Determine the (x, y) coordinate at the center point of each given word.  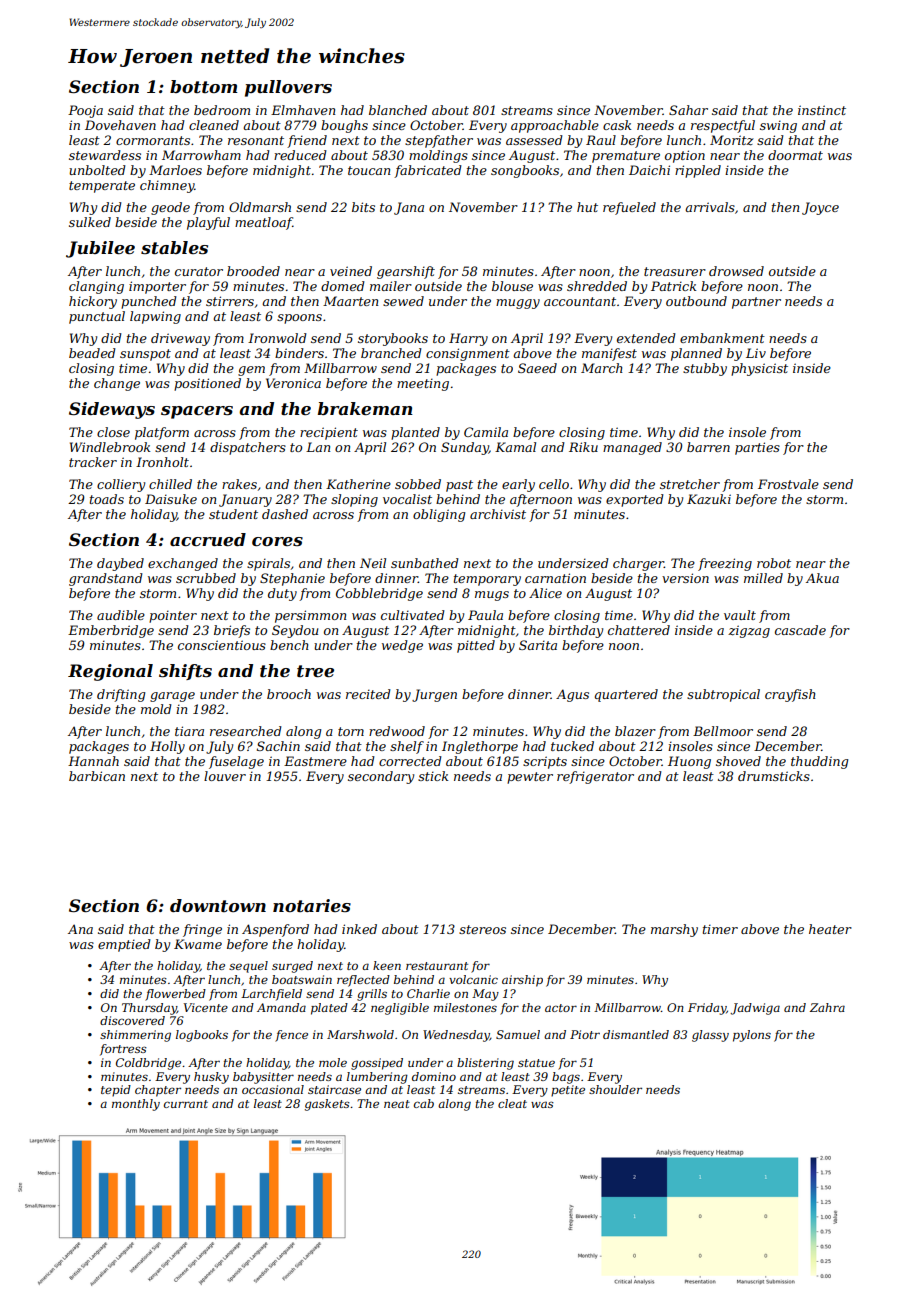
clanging (96, 287)
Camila (486, 432)
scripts (545, 762)
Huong (689, 762)
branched (391, 353)
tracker (93, 462)
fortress (123, 1050)
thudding (819, 762)
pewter (530, 778)
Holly (167, 747)
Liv (756, 353)
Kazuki (709, 499)
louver (225, 776)
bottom (204, 86)
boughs (344, 126)
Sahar (688, 110)
